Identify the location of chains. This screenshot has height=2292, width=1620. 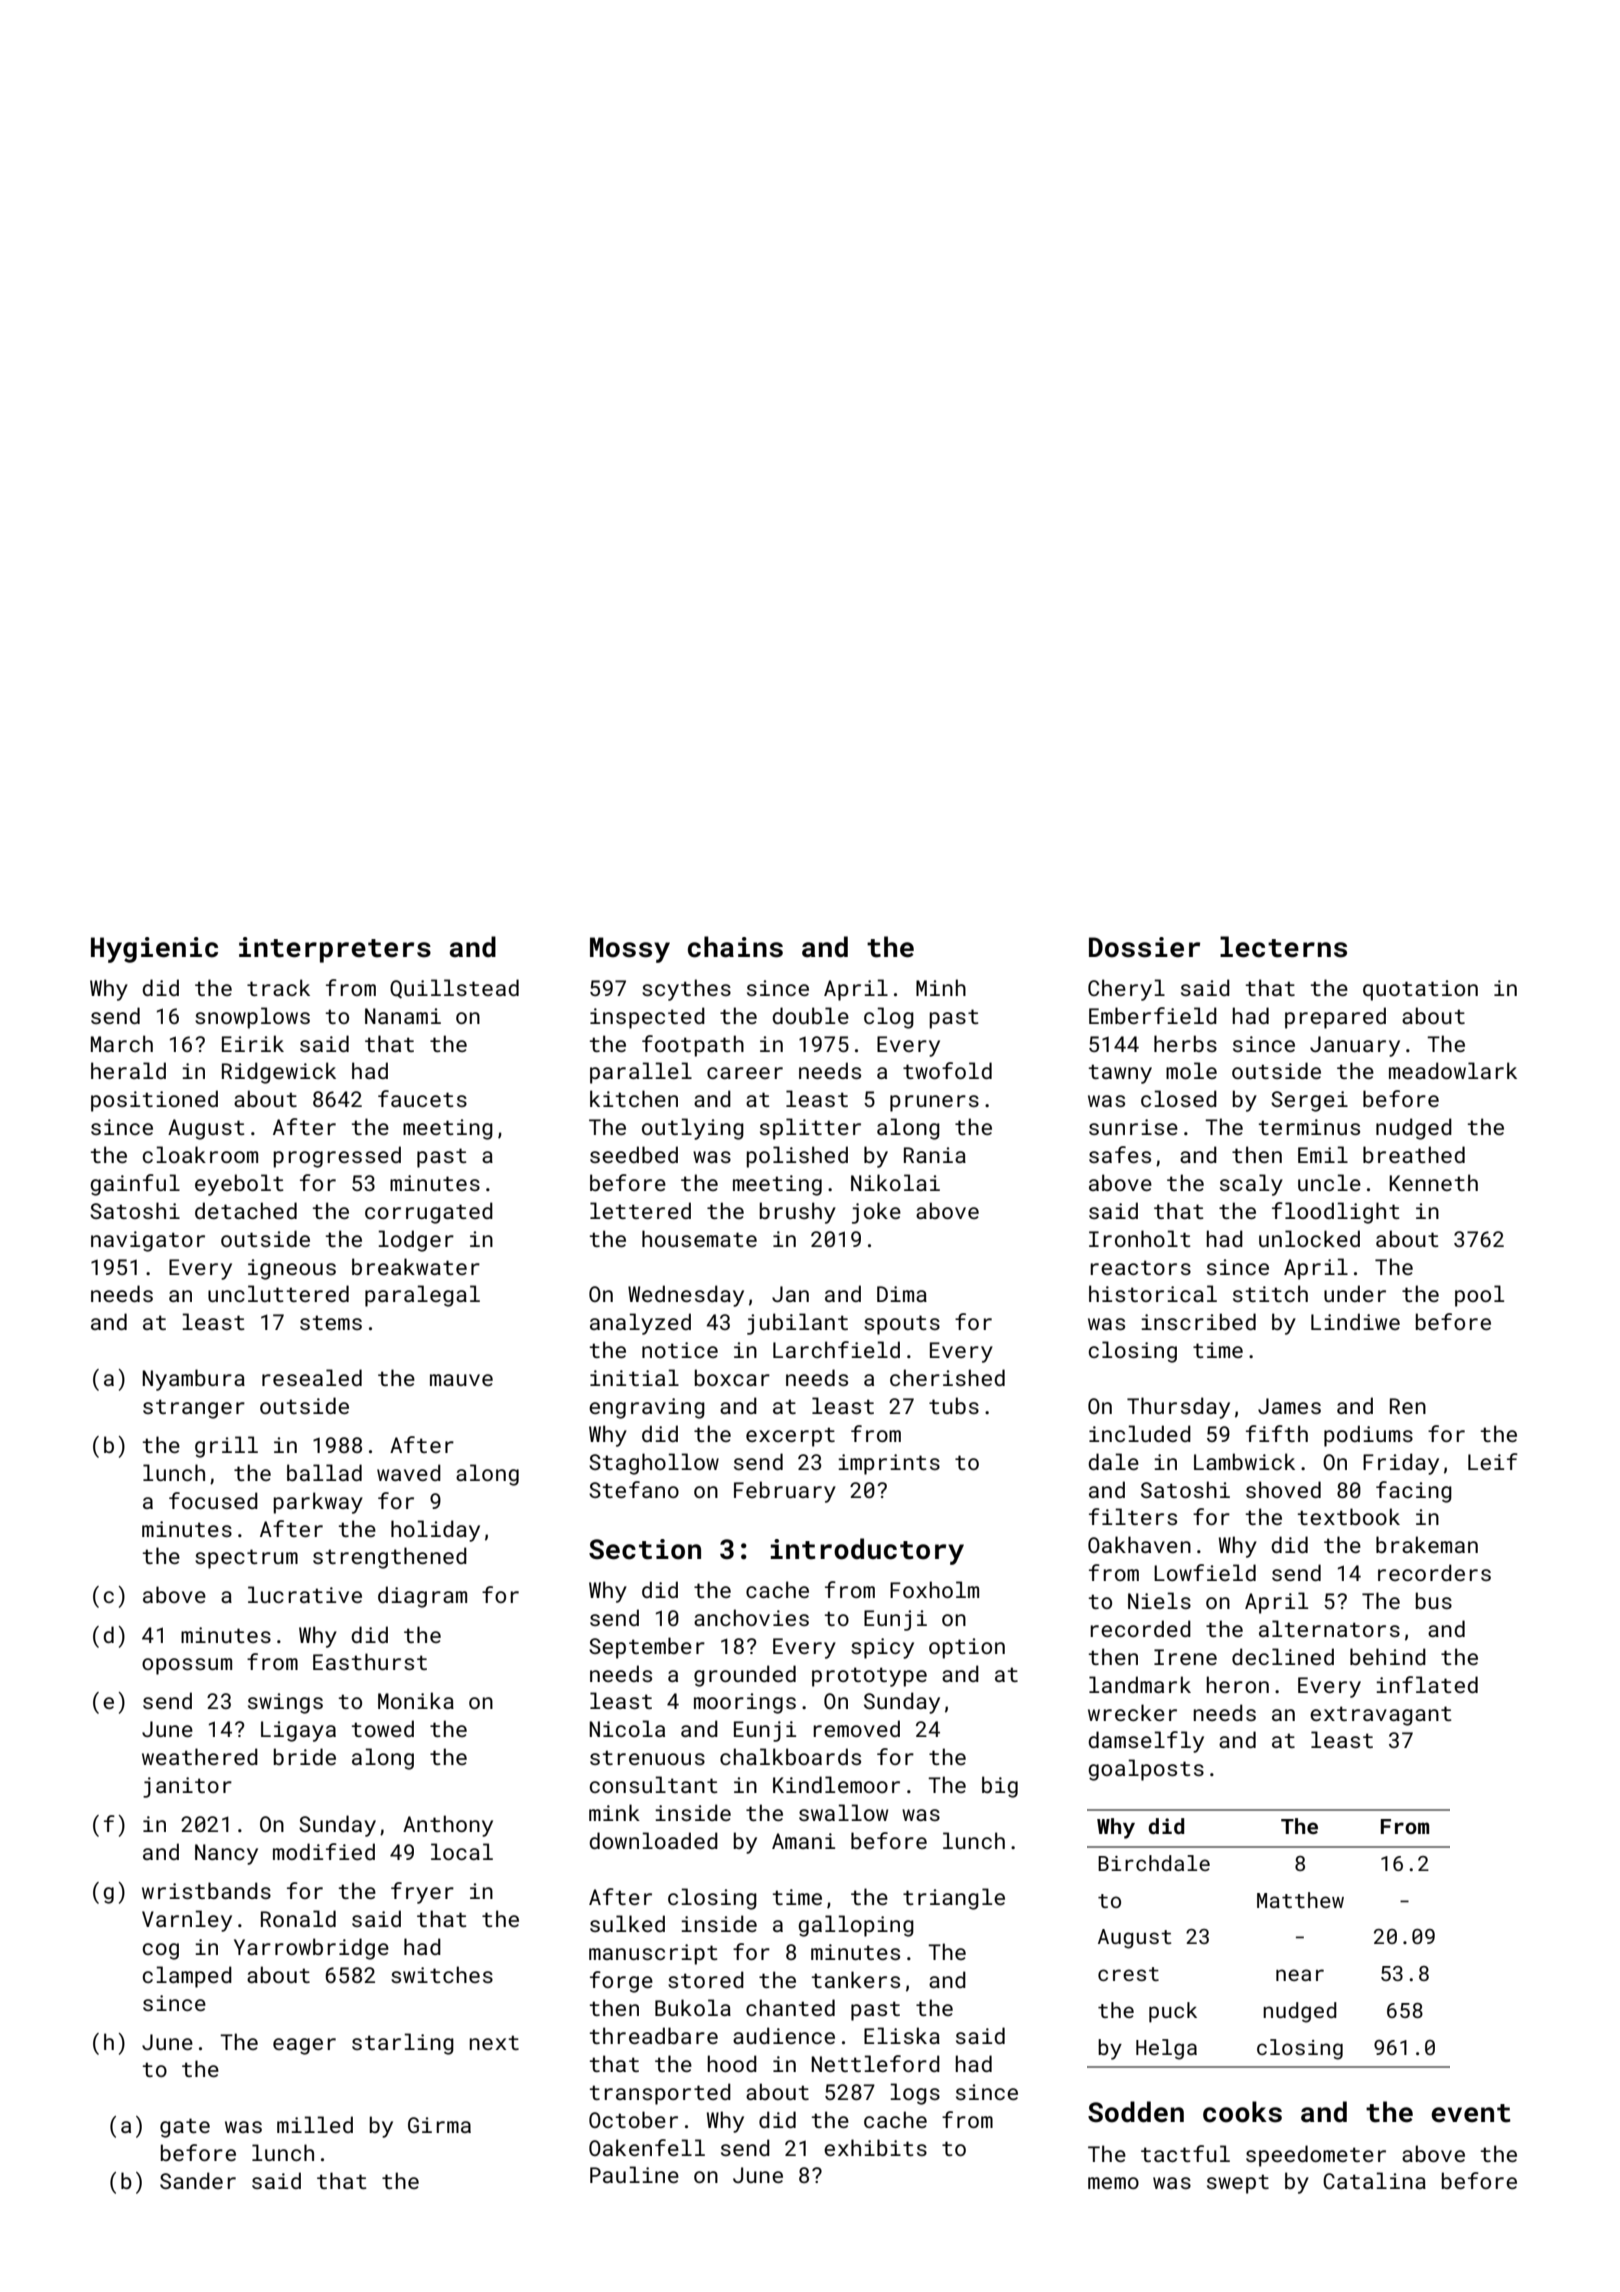
(735, 947).
